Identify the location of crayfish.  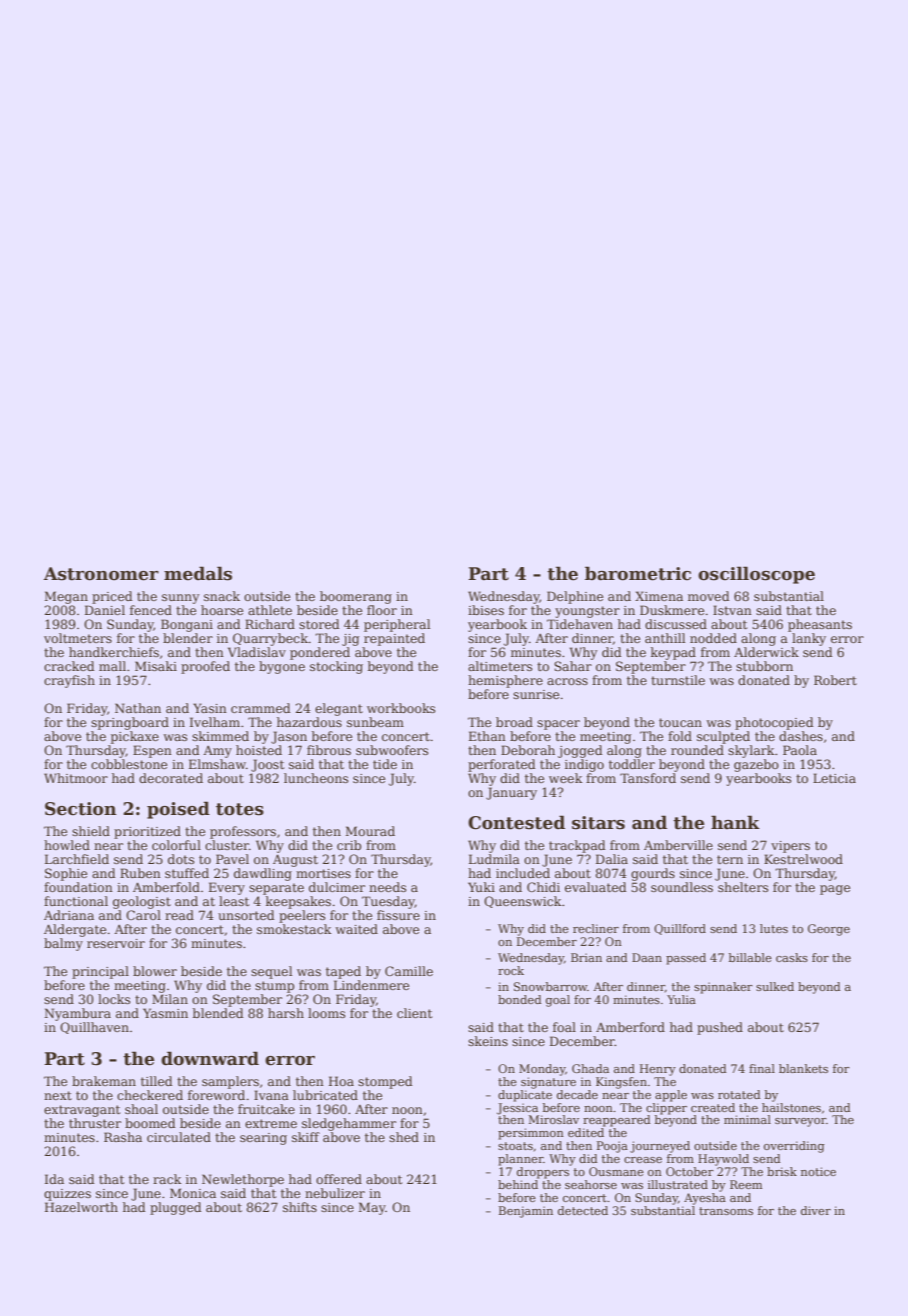
(69, 681).
